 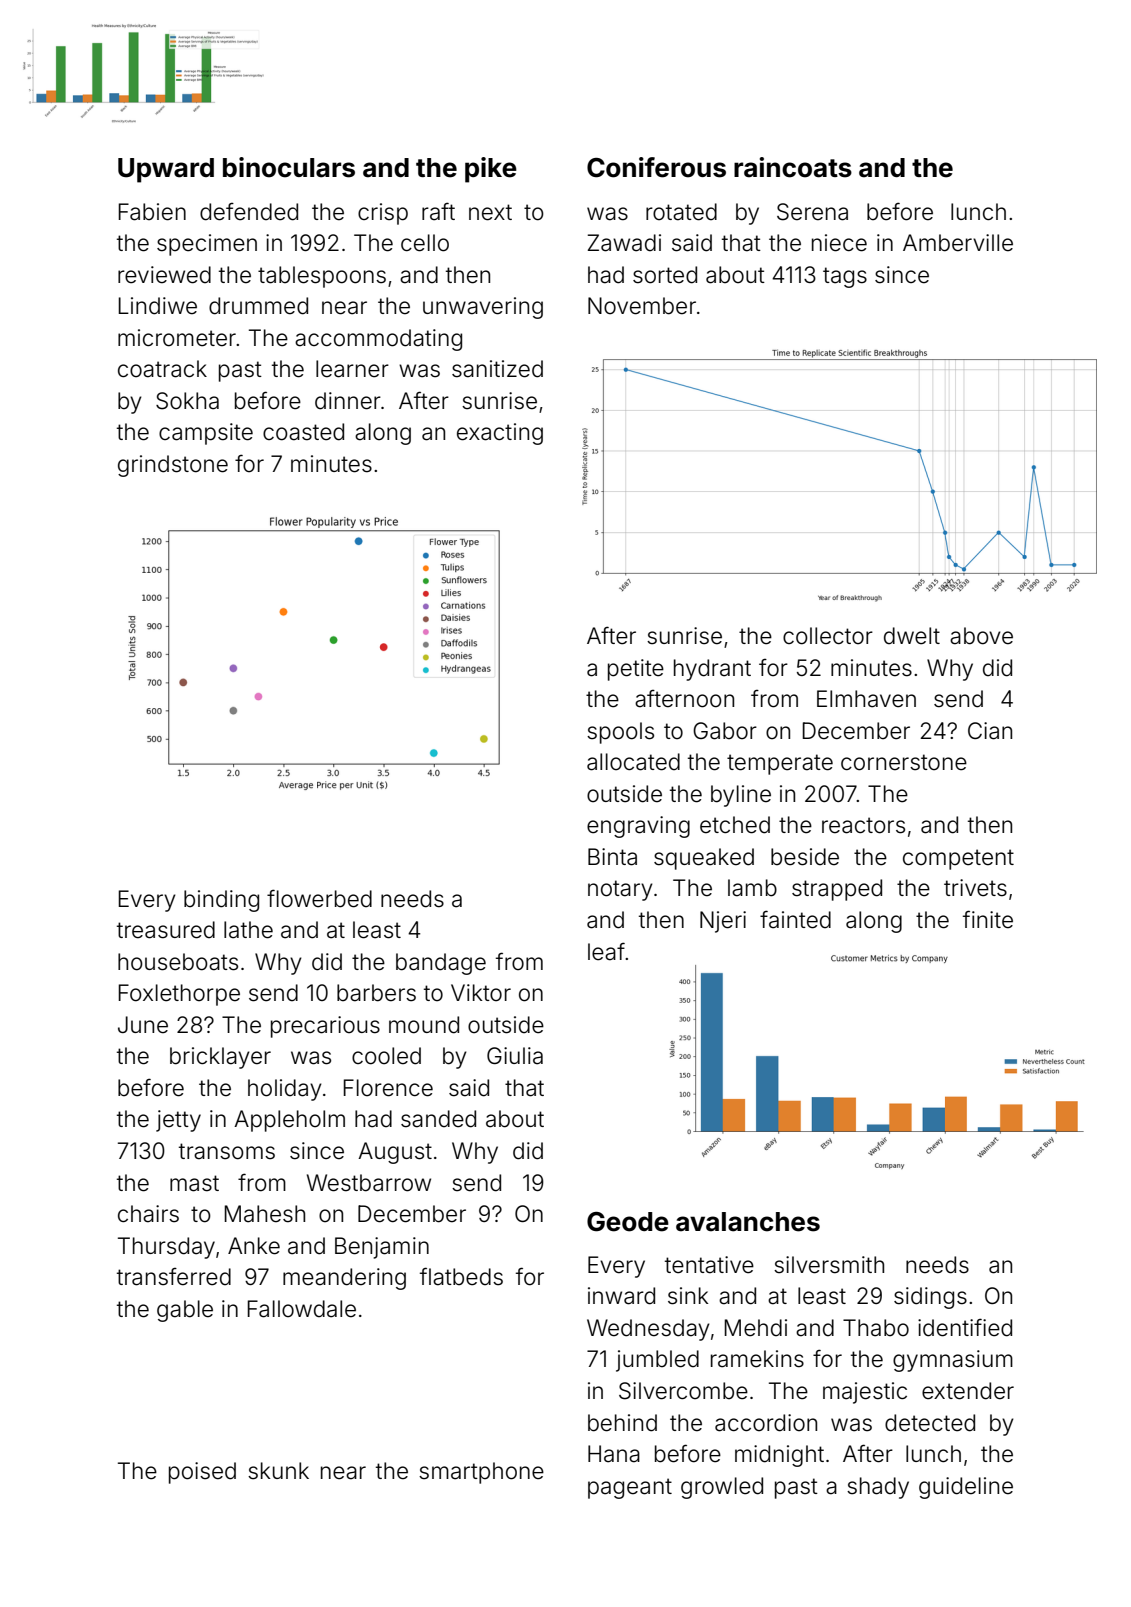 I want to click on poised, so click(x=202, y=1473).
